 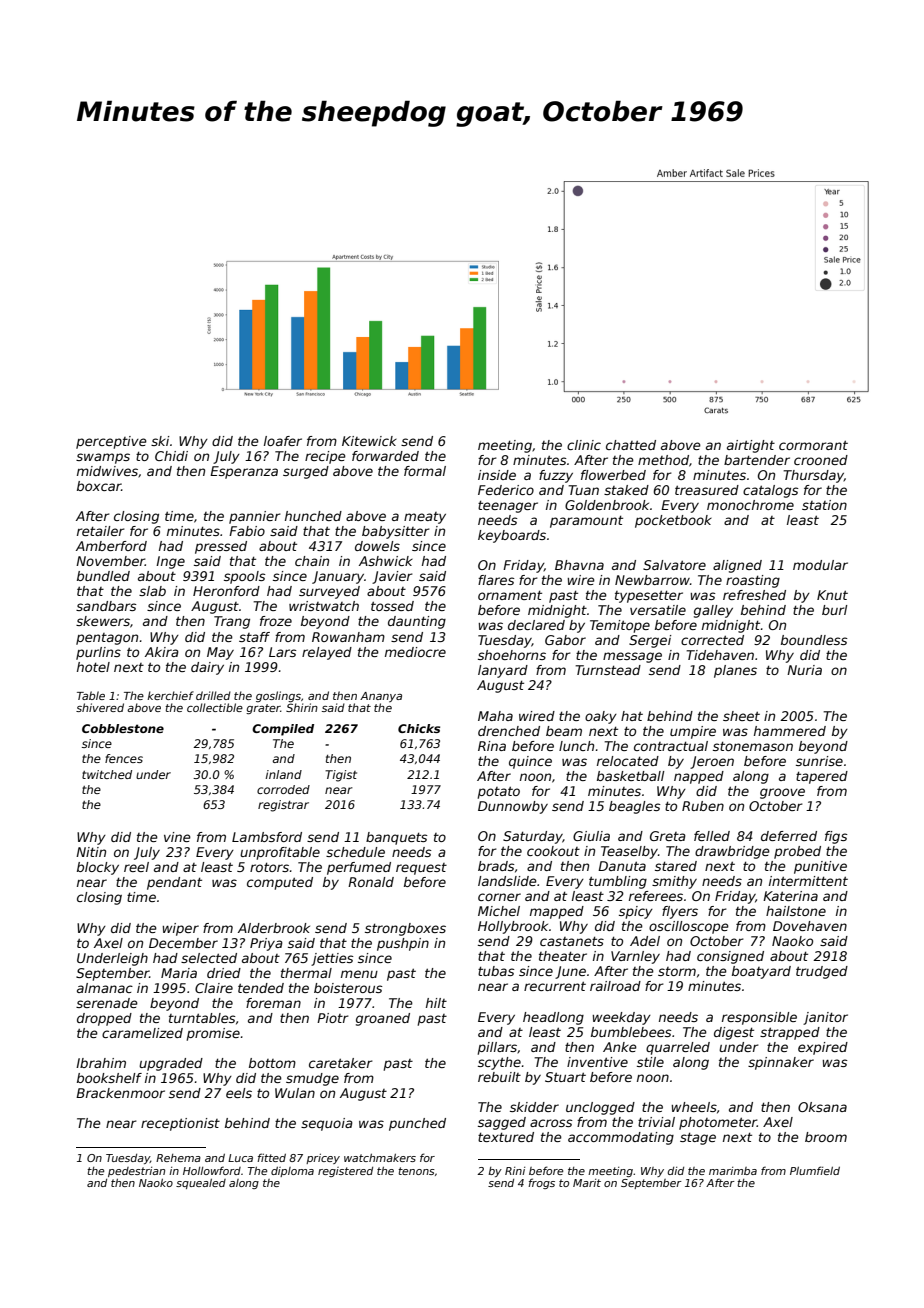 What do you see at coordinates (698, 1138) in the screenshot?
I see `stage` at bounding box center [698, 1138].
